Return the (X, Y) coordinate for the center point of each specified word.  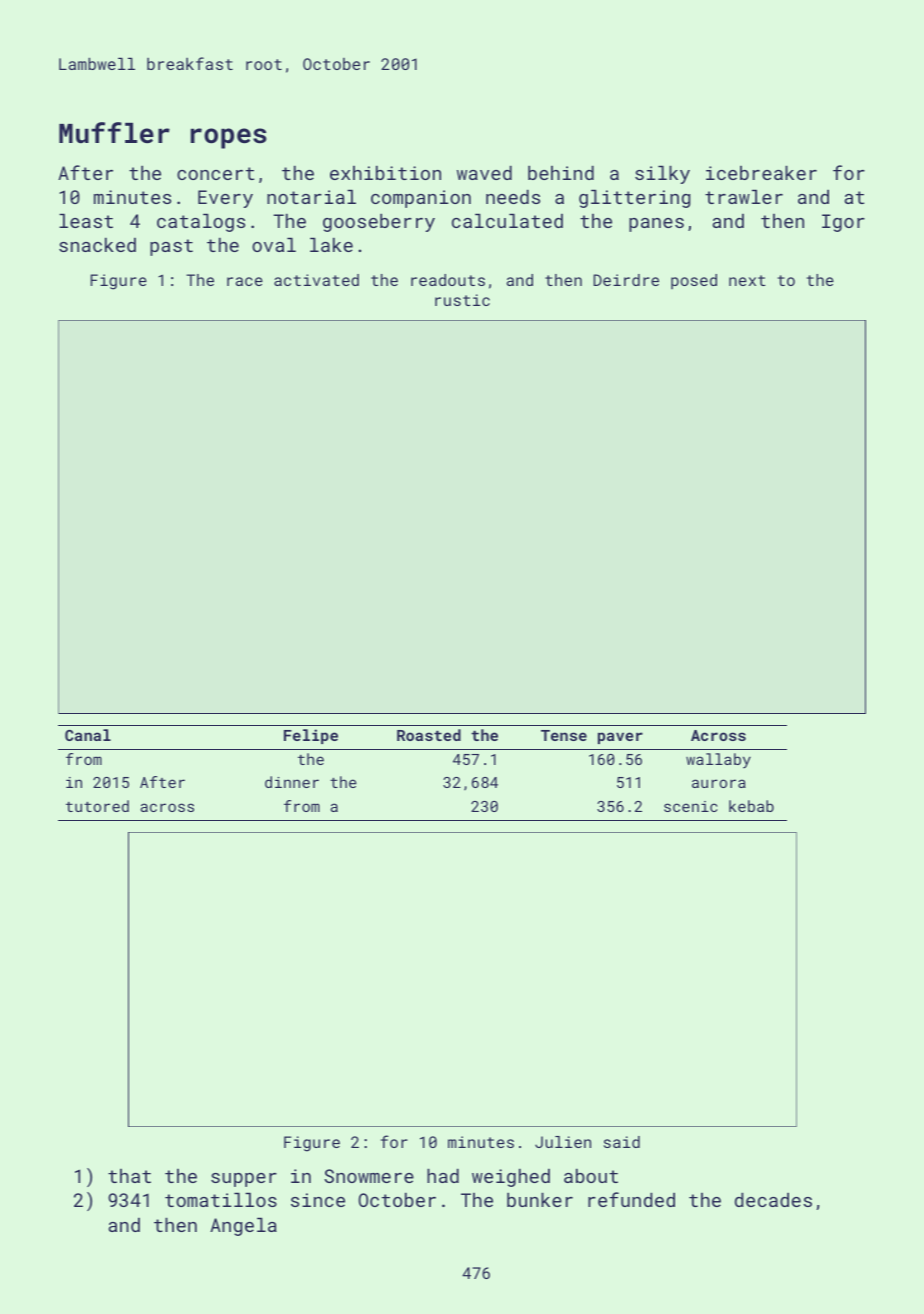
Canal (88, 735)
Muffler (114, 132)
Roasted (429, 735)
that (129, 1176)
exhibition (385, 173)
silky (662, 175)
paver (620, 738)
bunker (540, 1200)
